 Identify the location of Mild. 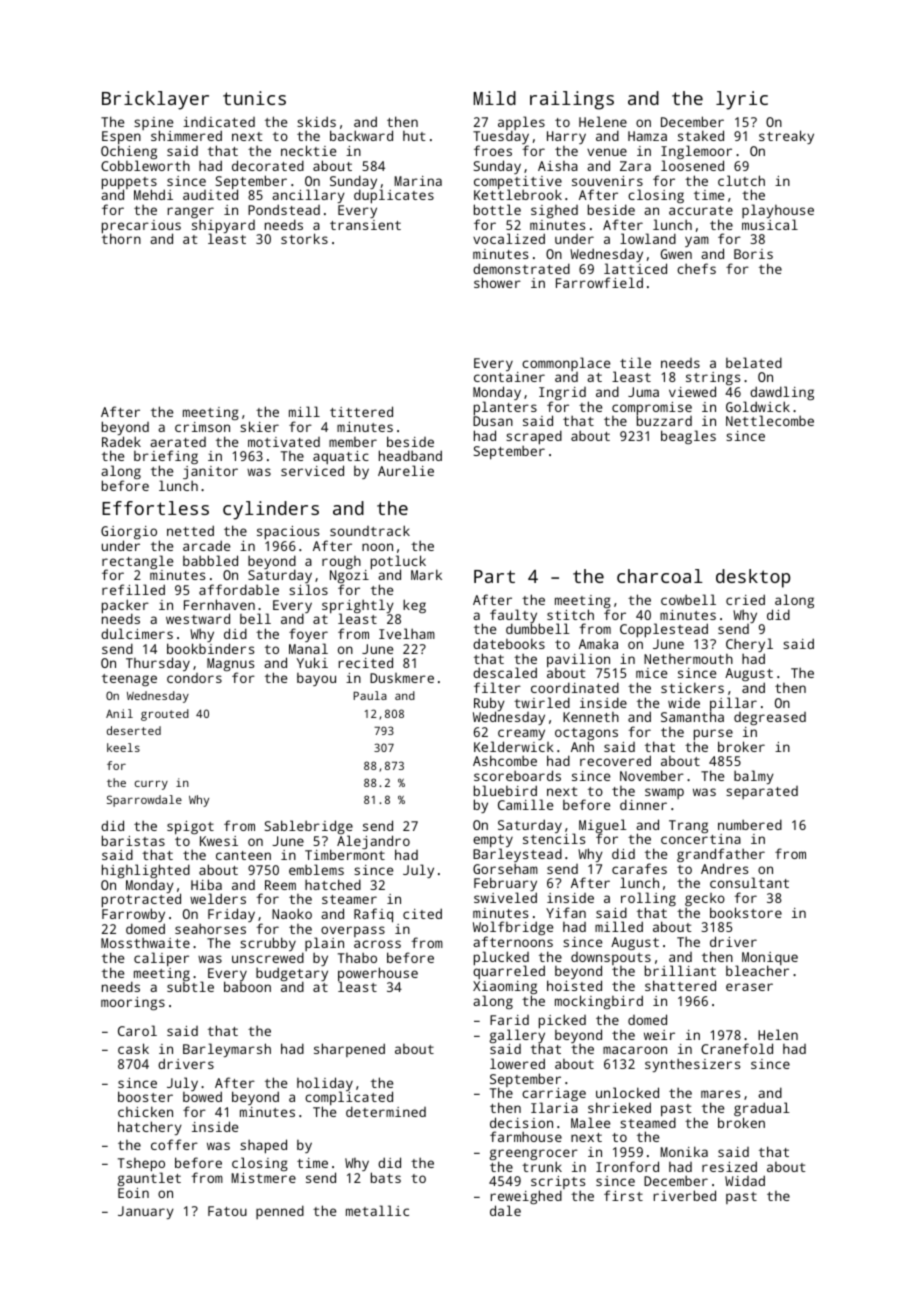
(495, 98).
